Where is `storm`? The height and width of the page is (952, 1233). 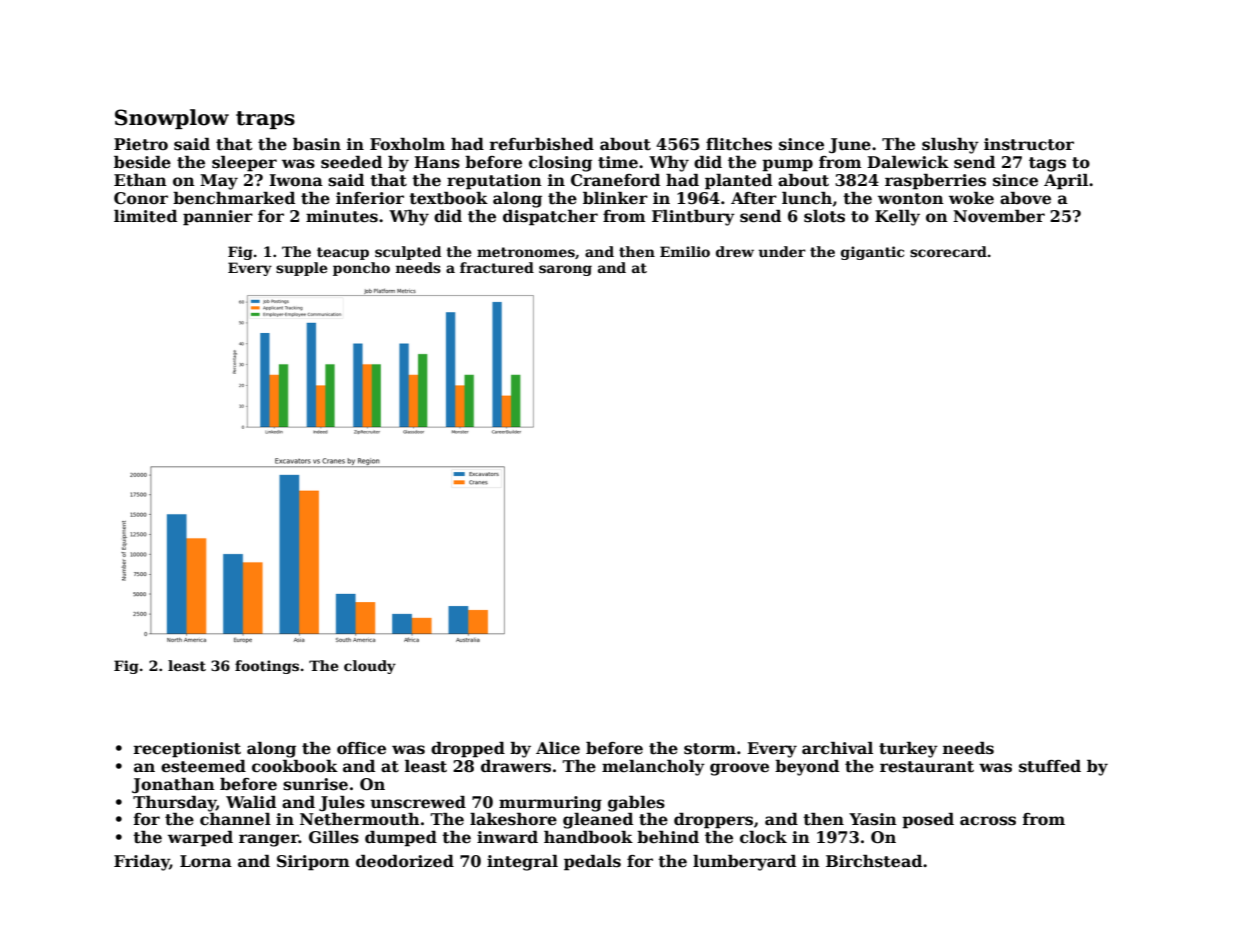
storm is located at coordinates (710, 749).
